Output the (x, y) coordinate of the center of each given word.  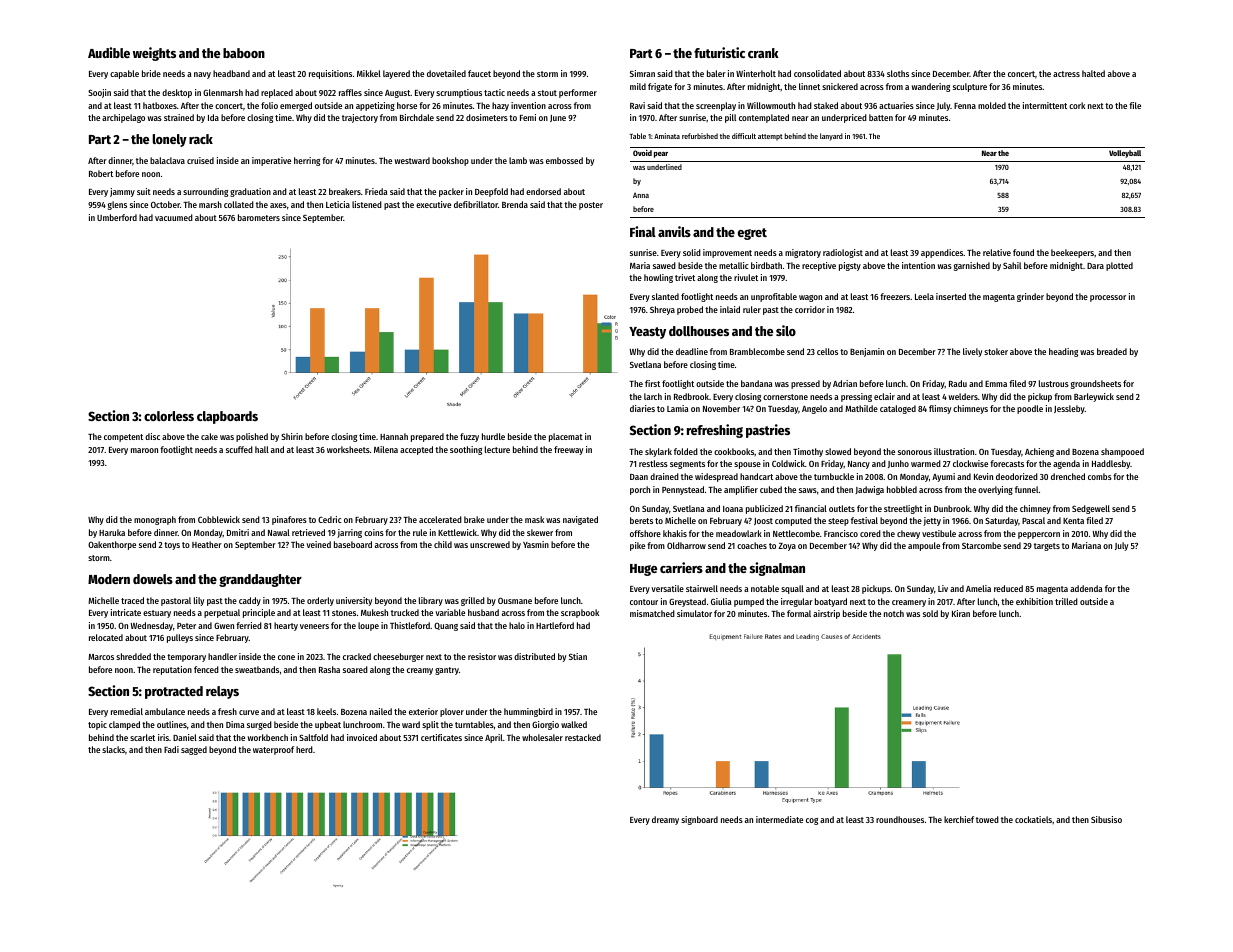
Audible (109, 52)
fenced (206, 669)
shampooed (1122, 452)
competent (123, 438)
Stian (578, 656)
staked (826, 105)
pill (730, 118)
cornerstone (785, 397)
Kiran (961, 613)
